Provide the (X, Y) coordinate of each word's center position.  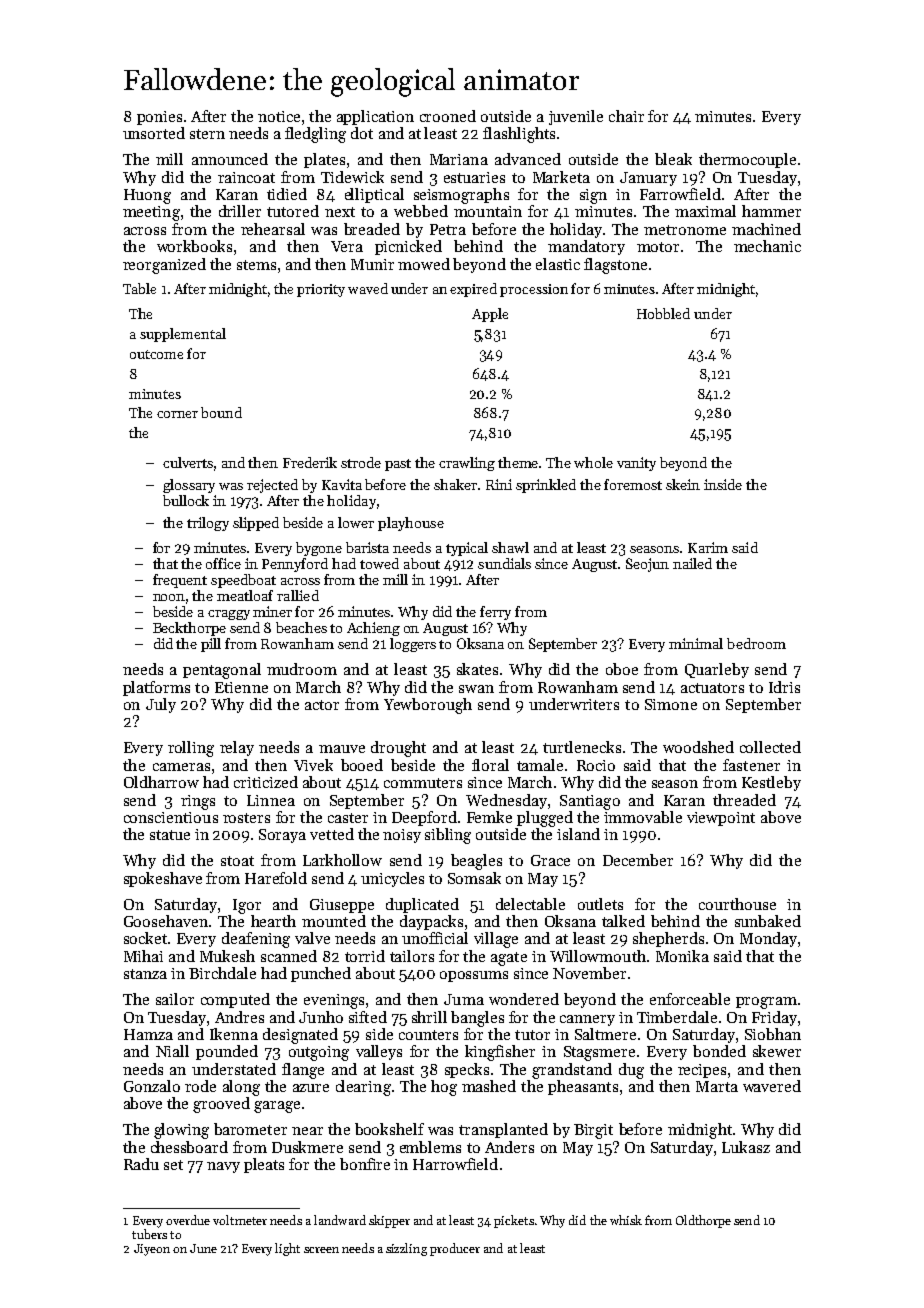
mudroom (302, 669)
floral (490, 765)
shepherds (668, 939)
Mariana (459, 159)
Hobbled (663, 313)
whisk (626, 1220)
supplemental (183, 335)
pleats (264, 1165)
